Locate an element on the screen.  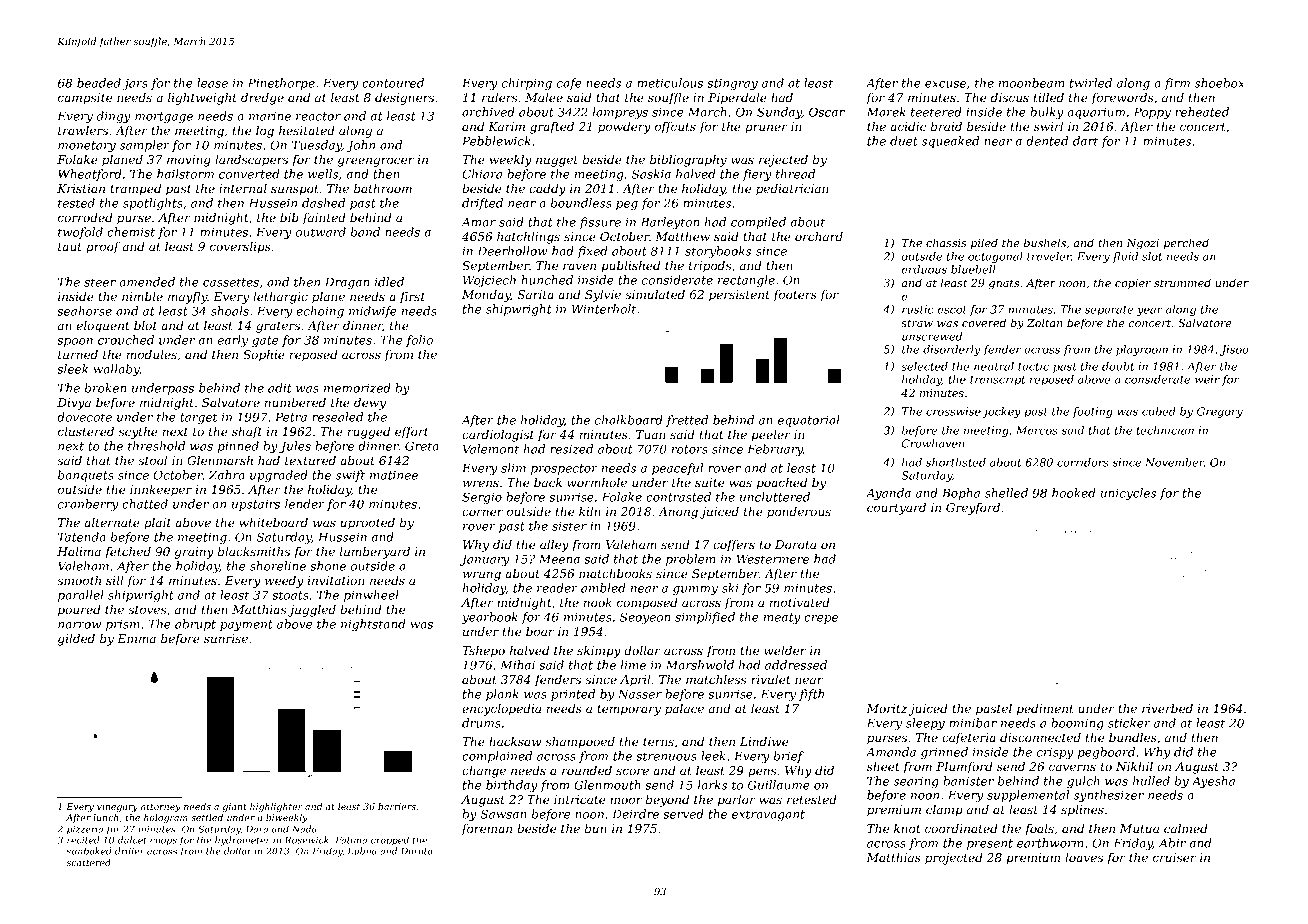
Anong is located at coordinates (678, 513).
